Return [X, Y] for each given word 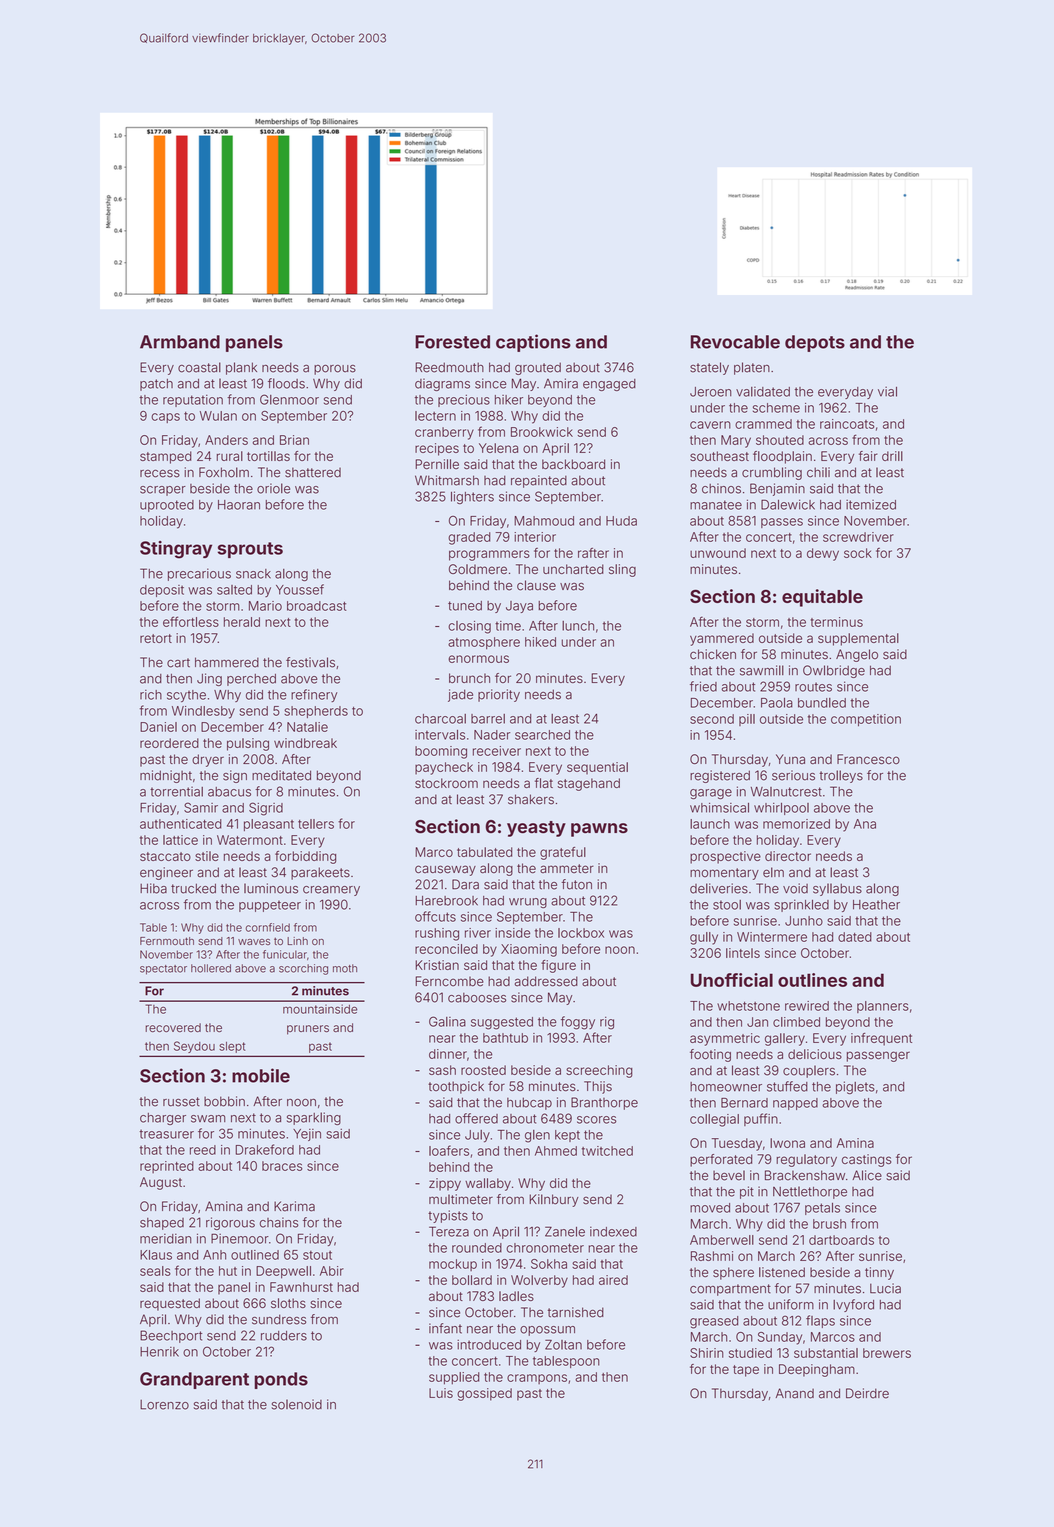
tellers [316, 824]
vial [887, 391]
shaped [162, 1224]
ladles [516, 1296]
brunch [469, 678]
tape [746, 1371]
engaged [609, 385]
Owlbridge [834, 671]
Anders [226, 440]
